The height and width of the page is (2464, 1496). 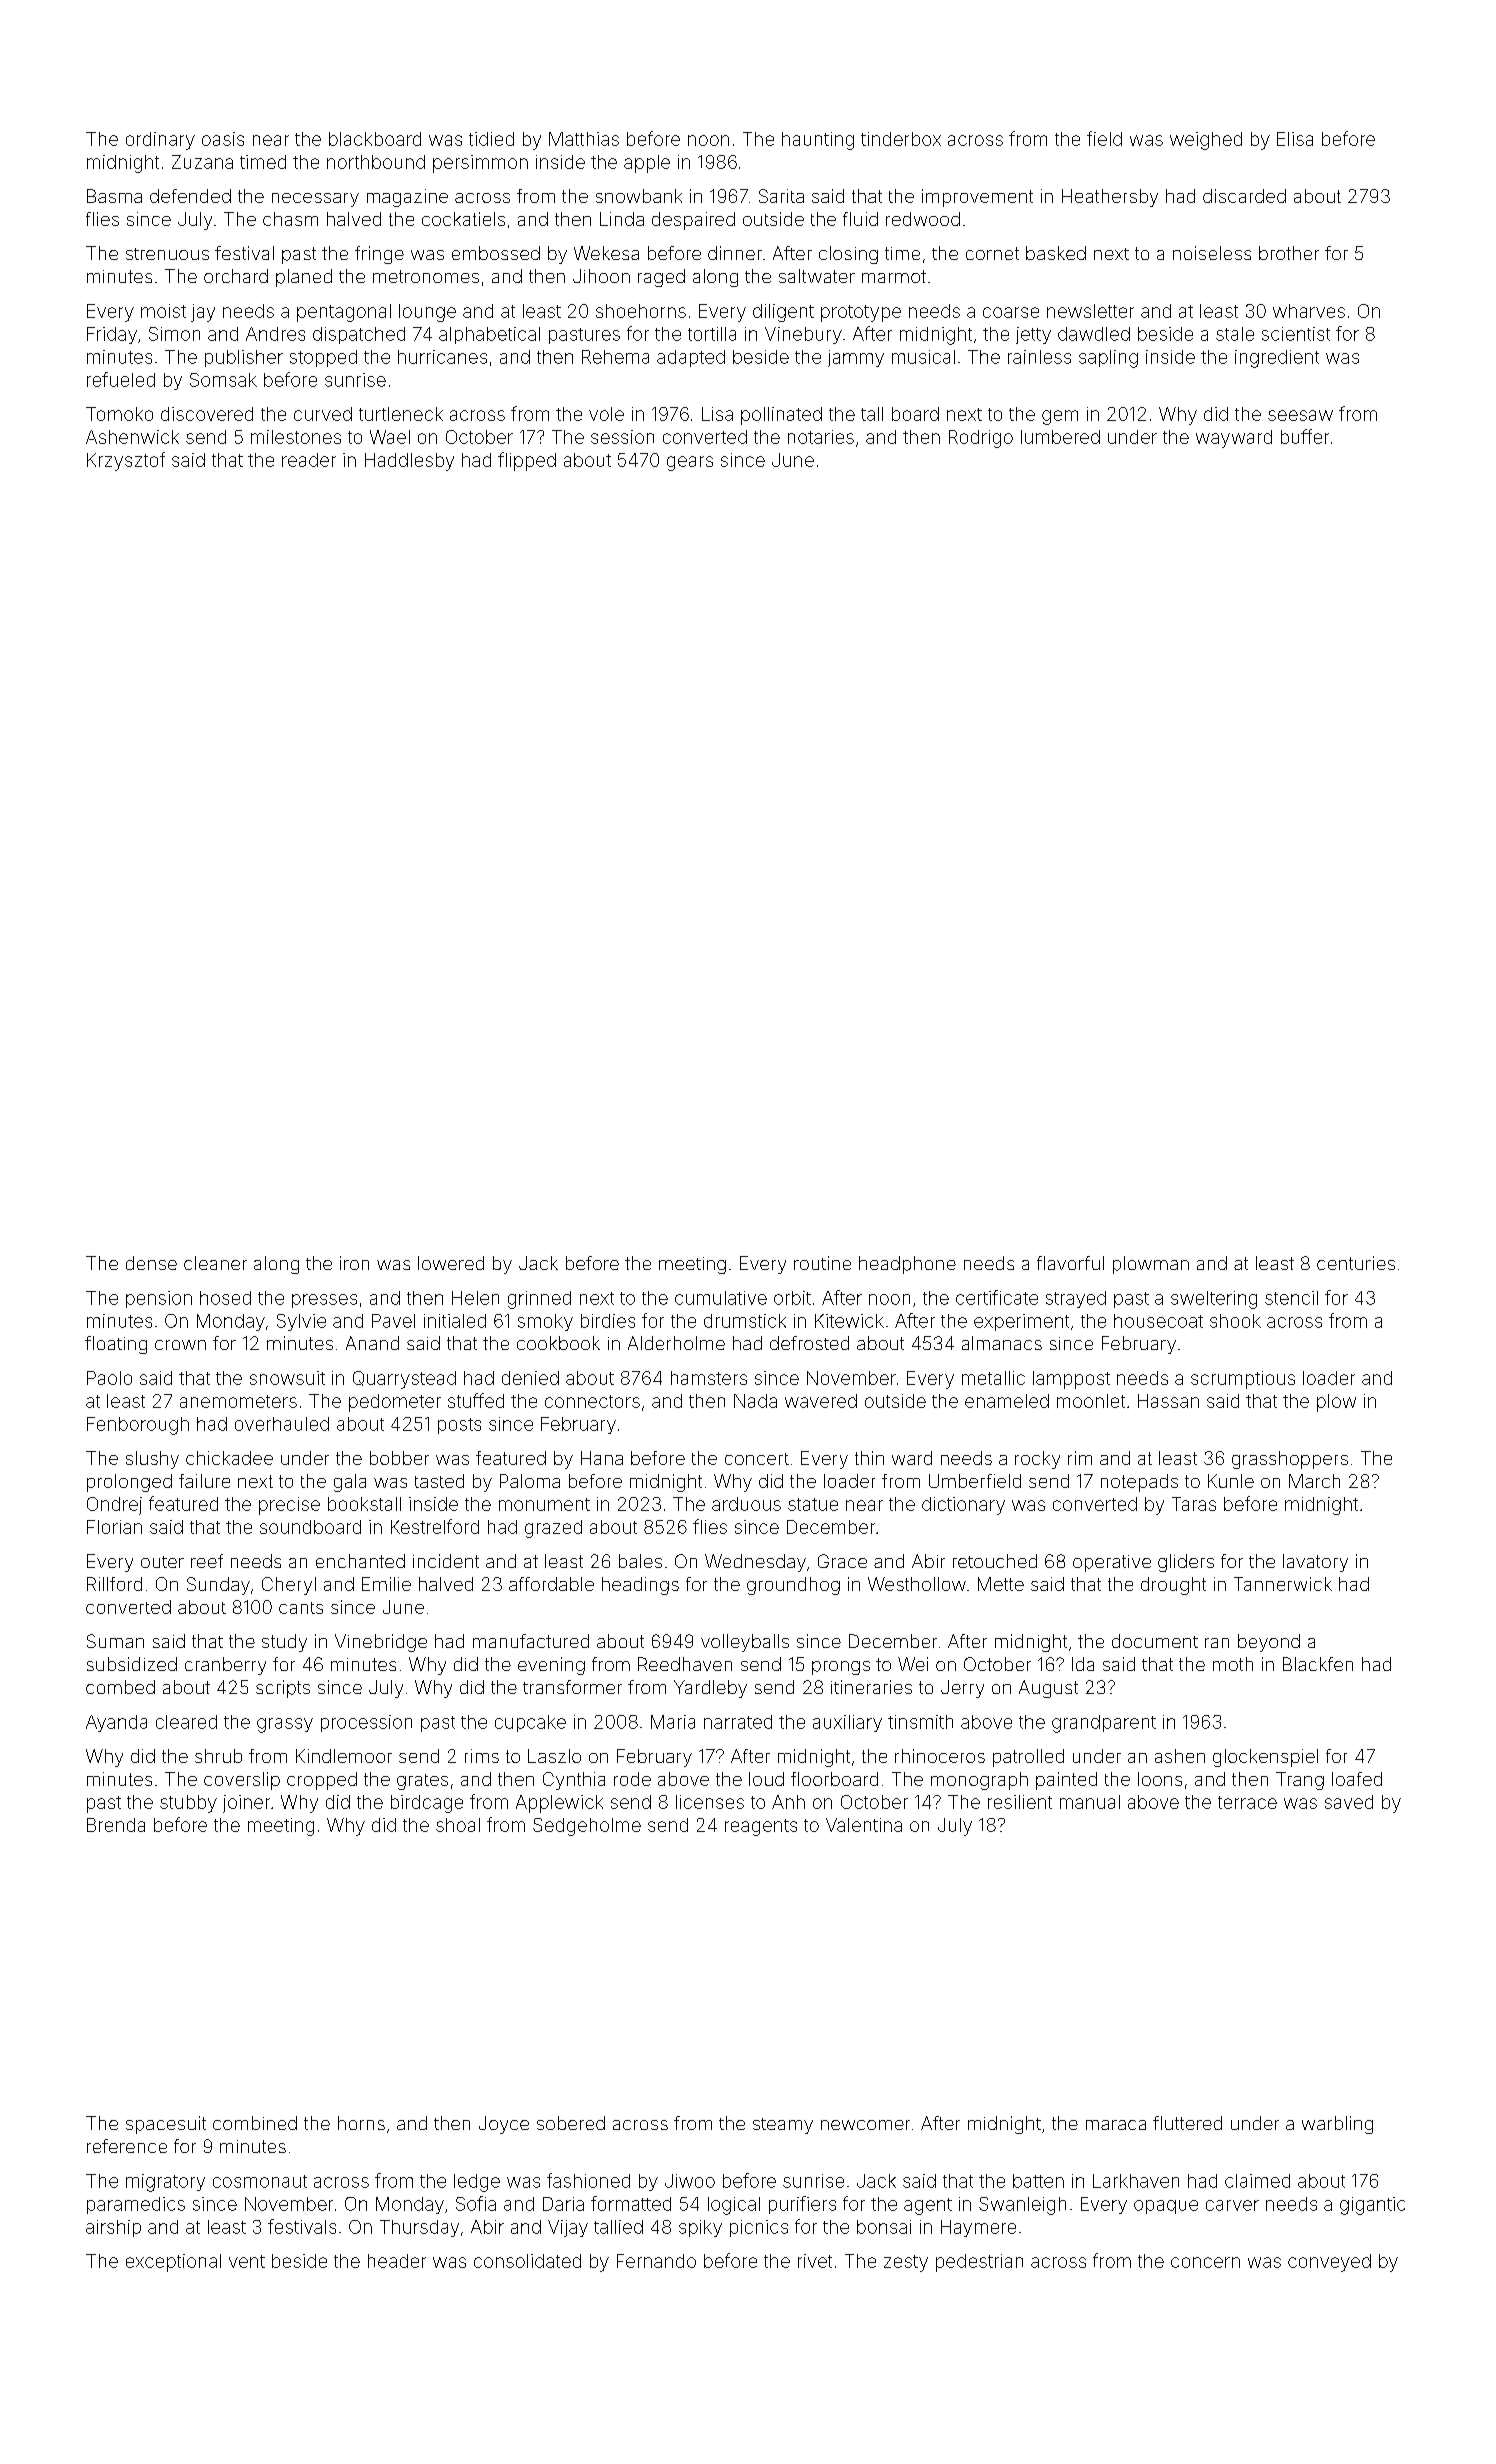 What do you see at coordinates (1206, 141) in the page?
I see `weighed` at bounding box center [1206, 141].
